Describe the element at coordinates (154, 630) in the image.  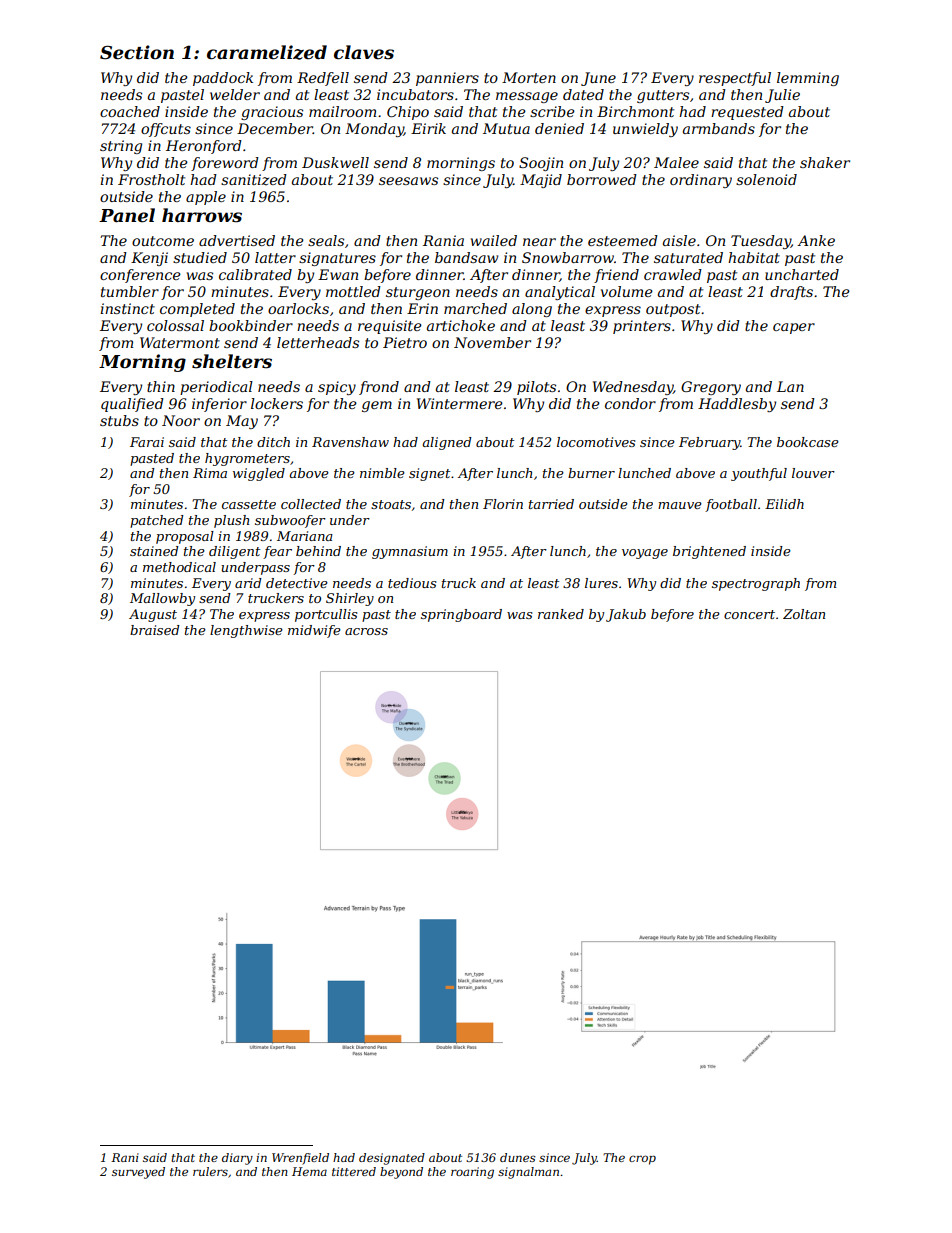
I see `braised` at that location.
